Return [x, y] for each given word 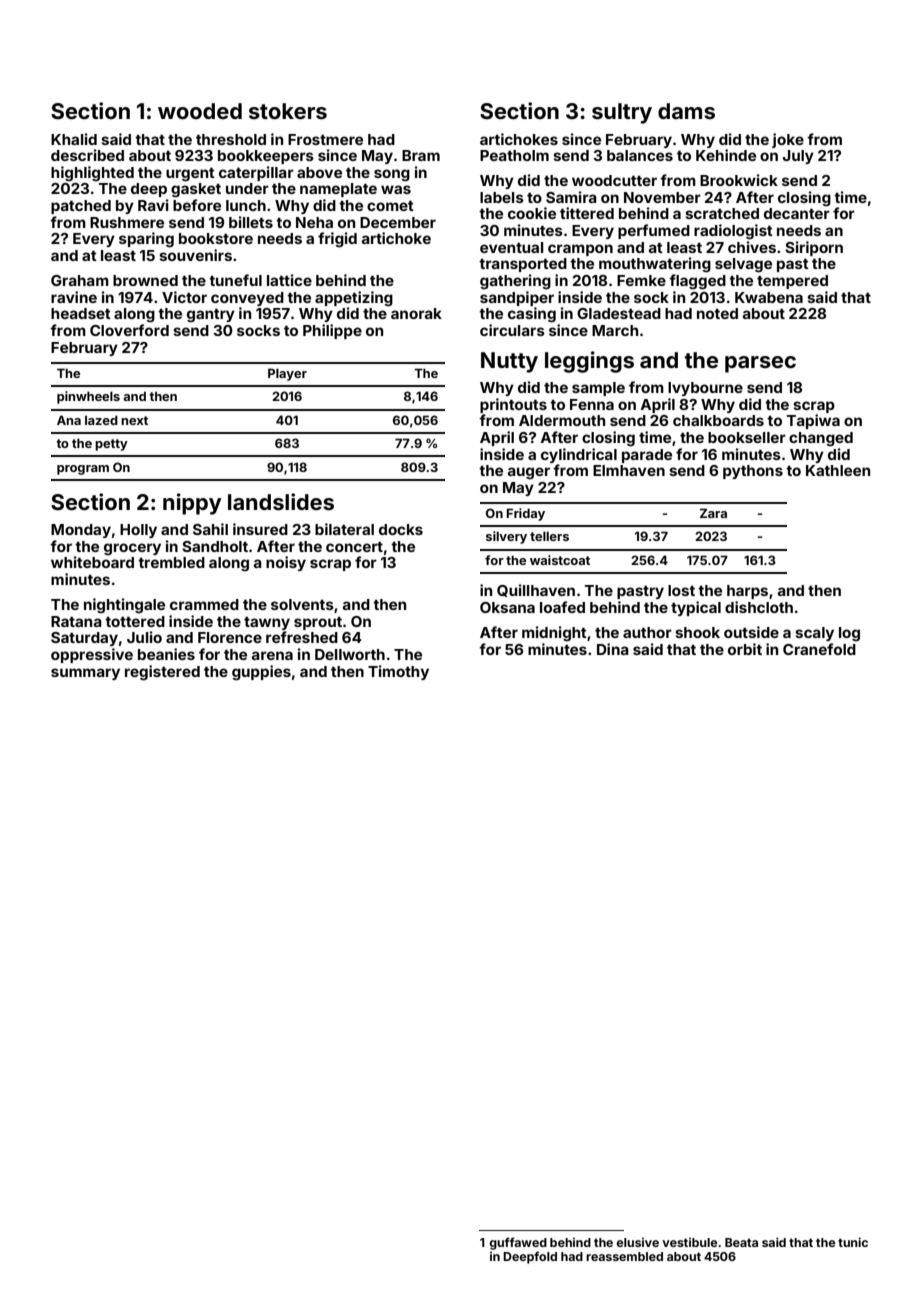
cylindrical [579, 455]
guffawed [518, 1243]
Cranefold [819, 649]
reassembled [624, 1256]
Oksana [507, 607]
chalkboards [718, 420]
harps [747, 592]
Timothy [398, 672]
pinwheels [88, 397]
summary [85, 674]
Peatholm [514, 155]
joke [788, 140]
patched [81, 207]
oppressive [92, 655]
